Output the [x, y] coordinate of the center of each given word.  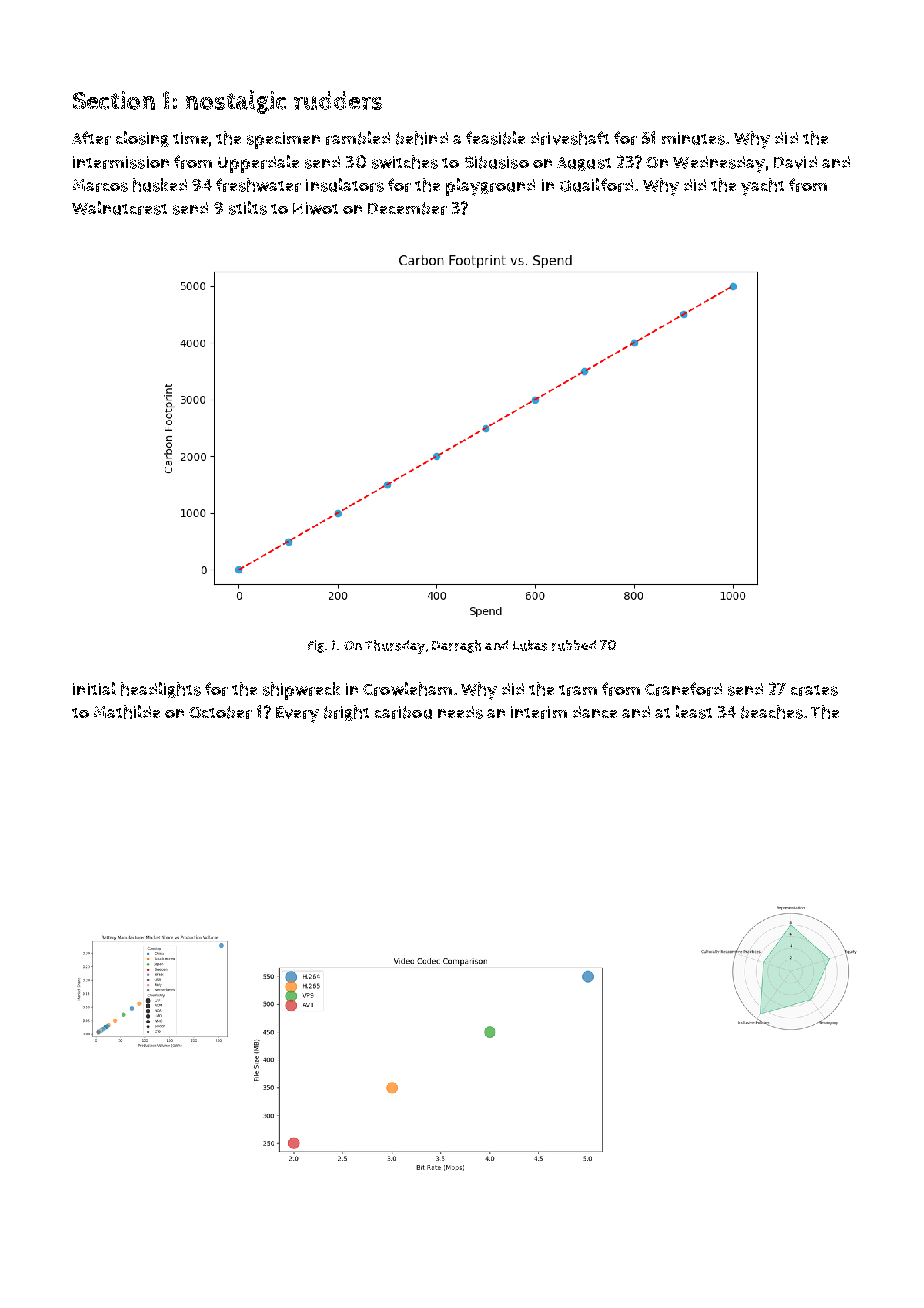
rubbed [574, 645]
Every [297, 714]
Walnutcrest [119, 208]
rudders [338, 100]
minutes [693, 138]
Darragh [456, 646]
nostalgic [236, 102]
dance [595, 712]
